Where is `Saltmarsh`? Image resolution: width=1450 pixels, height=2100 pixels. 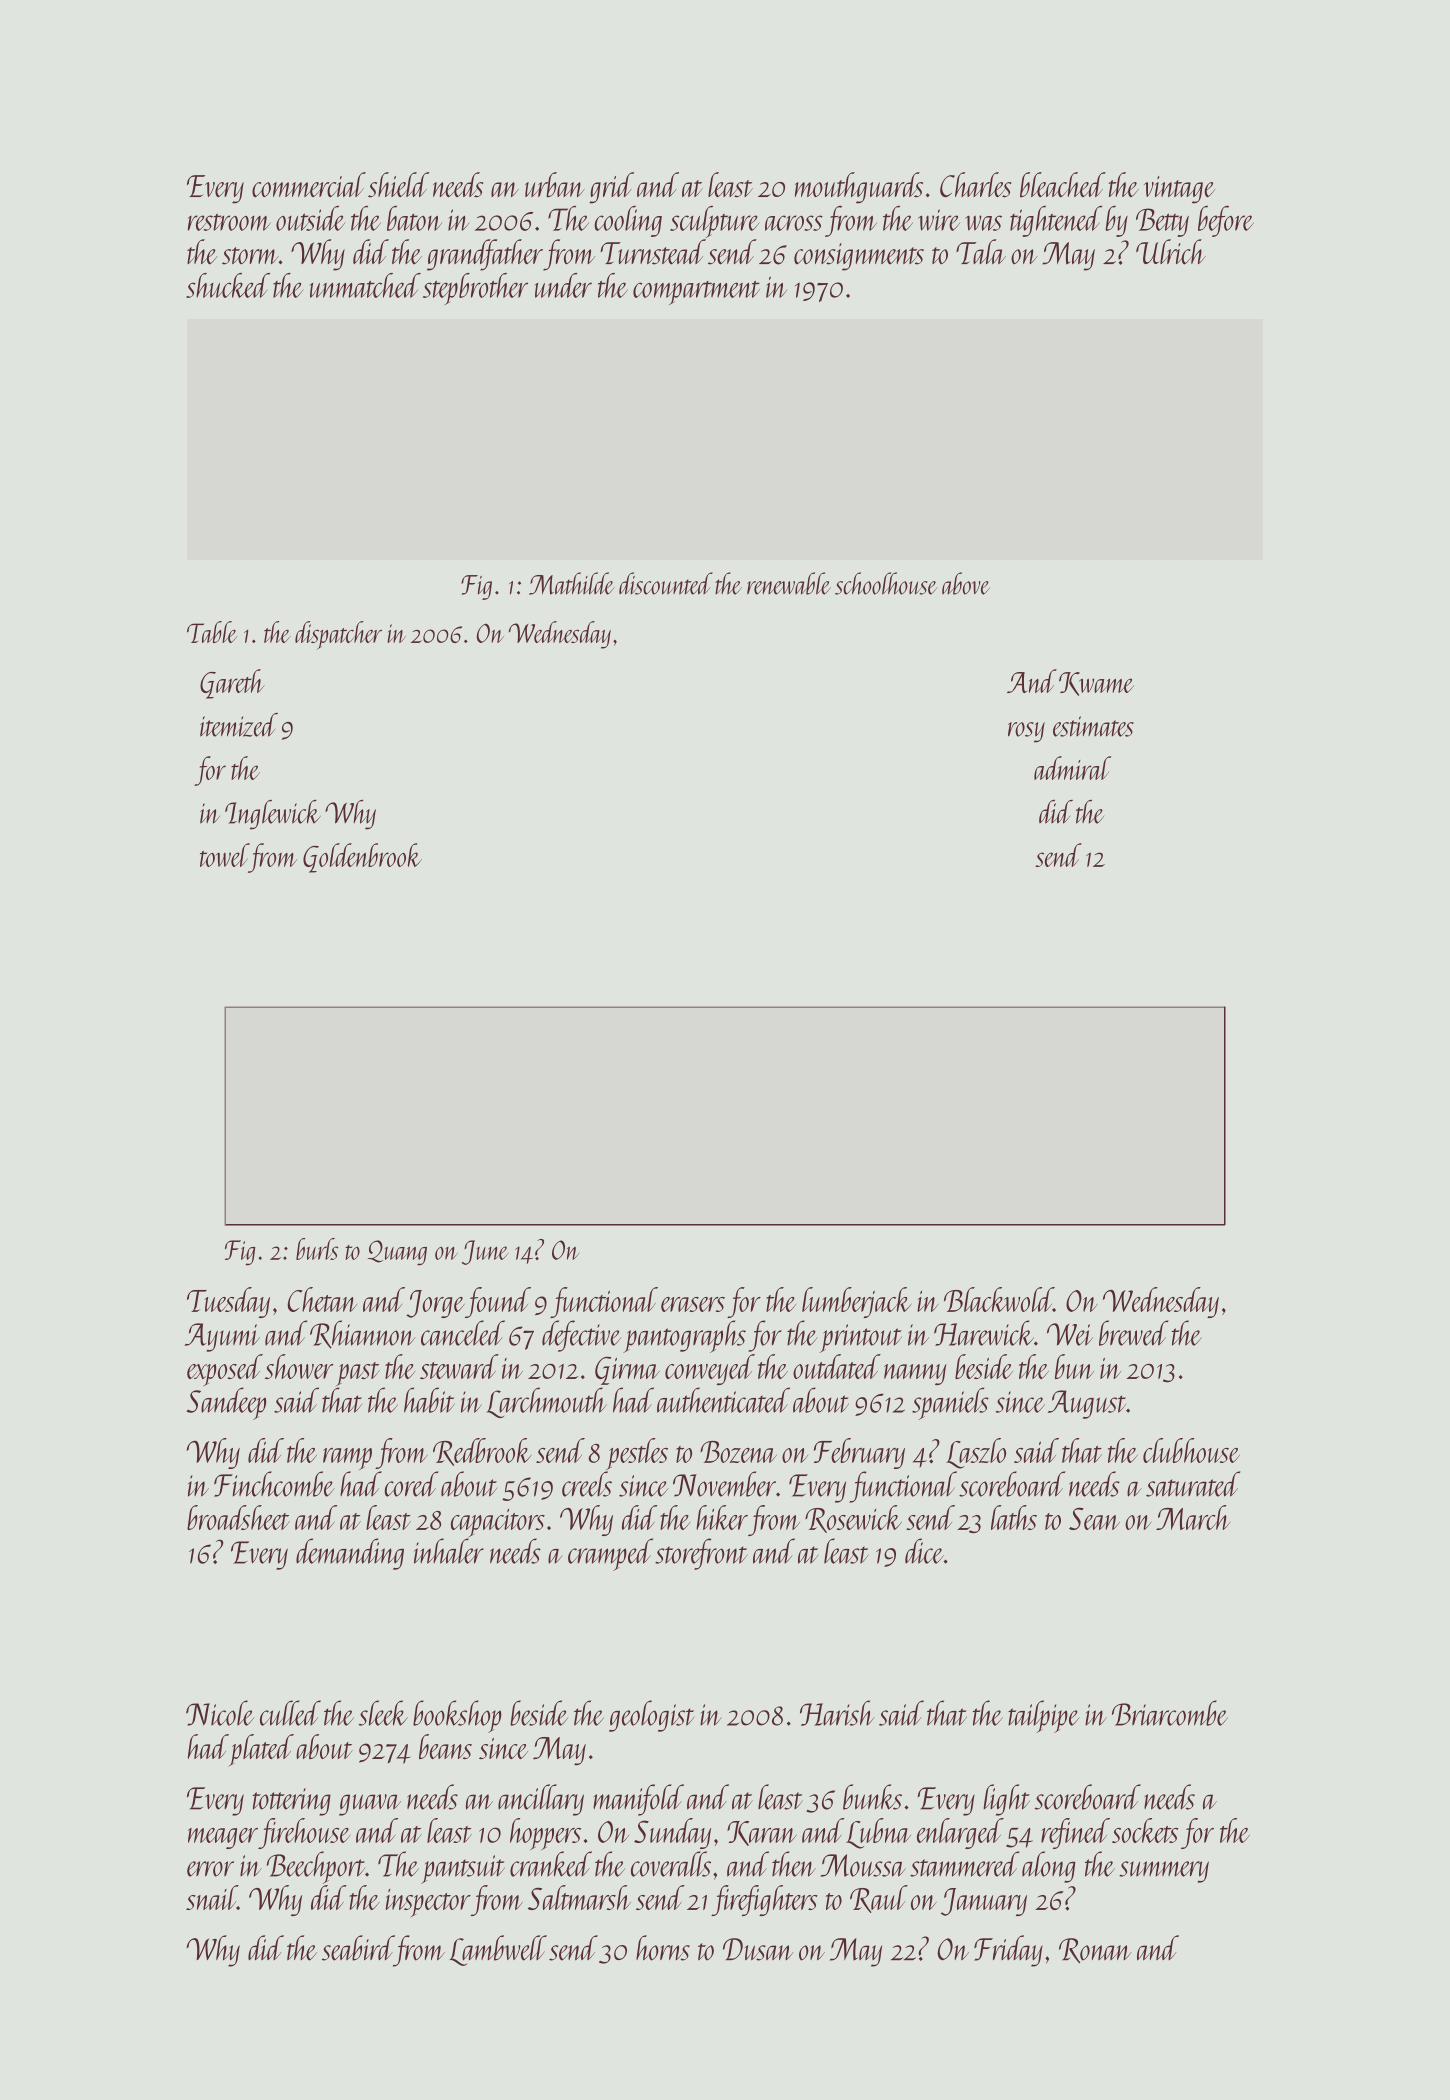 Saltmarsh is located at coordinates (579, 1897).
